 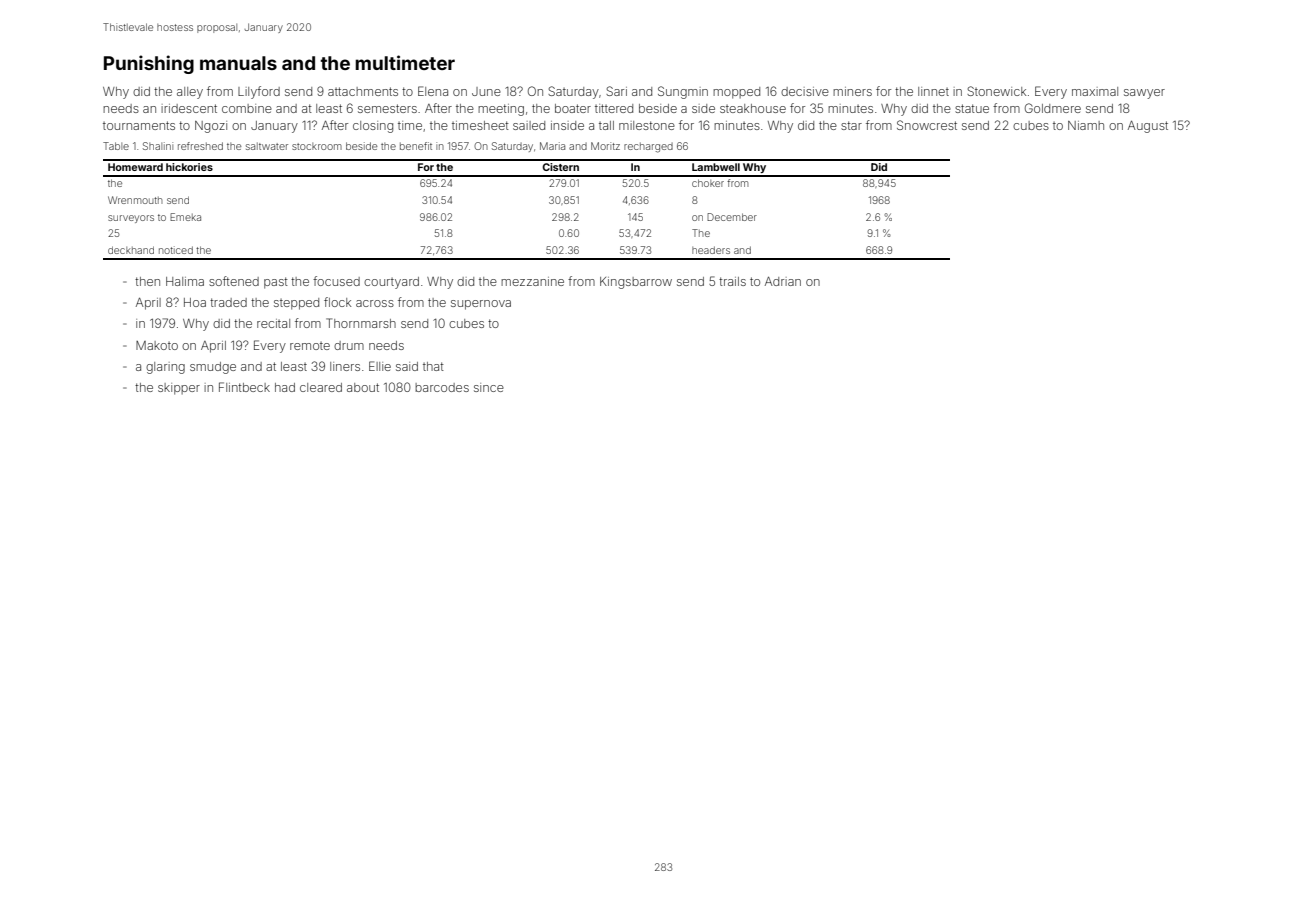 What do you see at coordinates (927, 125) in the screenshot?
I see `Snowcrest` at bounding box center [927, 125].
